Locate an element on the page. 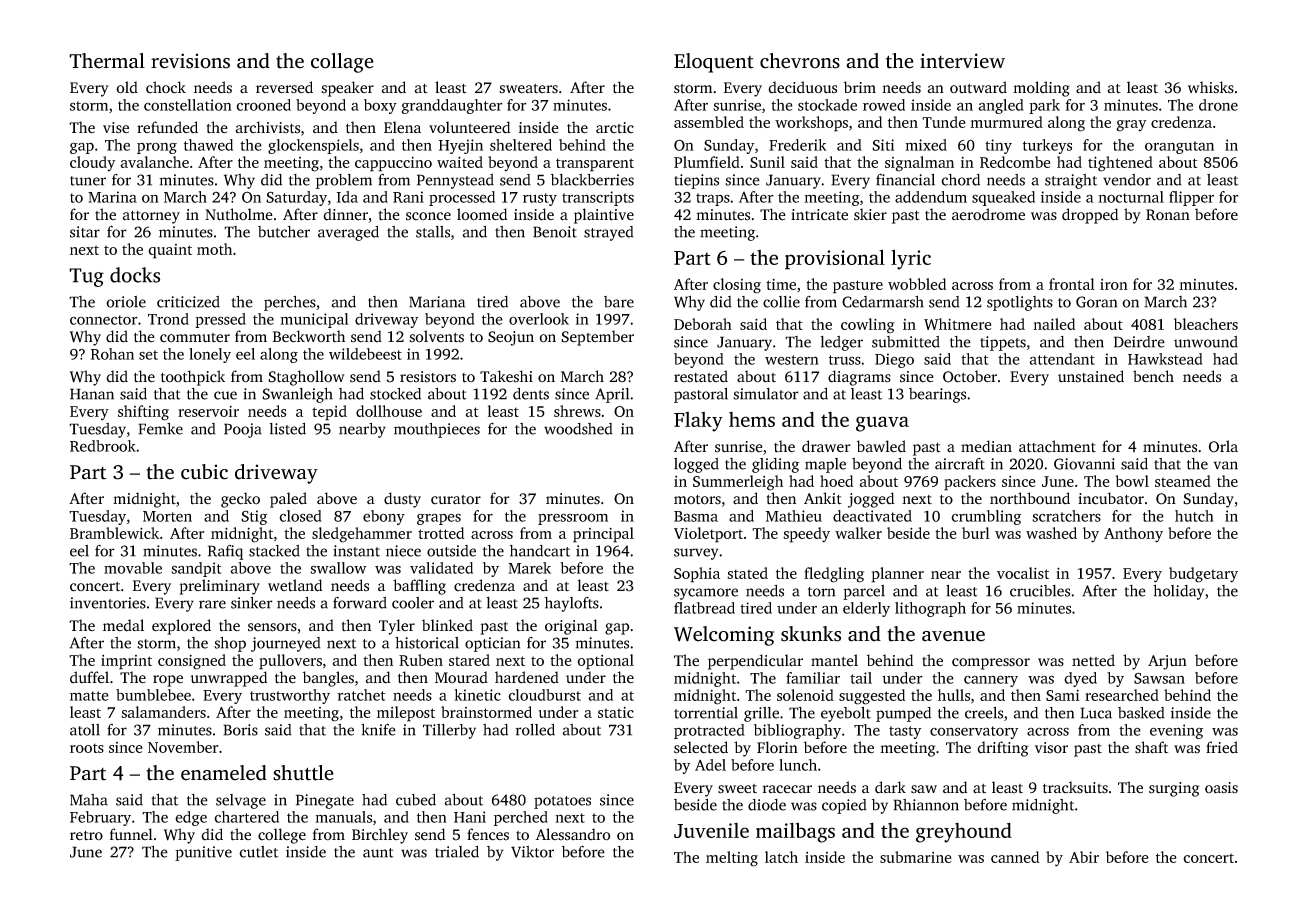 The width and height of the page is (1308, 924). inventories is located at coordinates (108, 603).
